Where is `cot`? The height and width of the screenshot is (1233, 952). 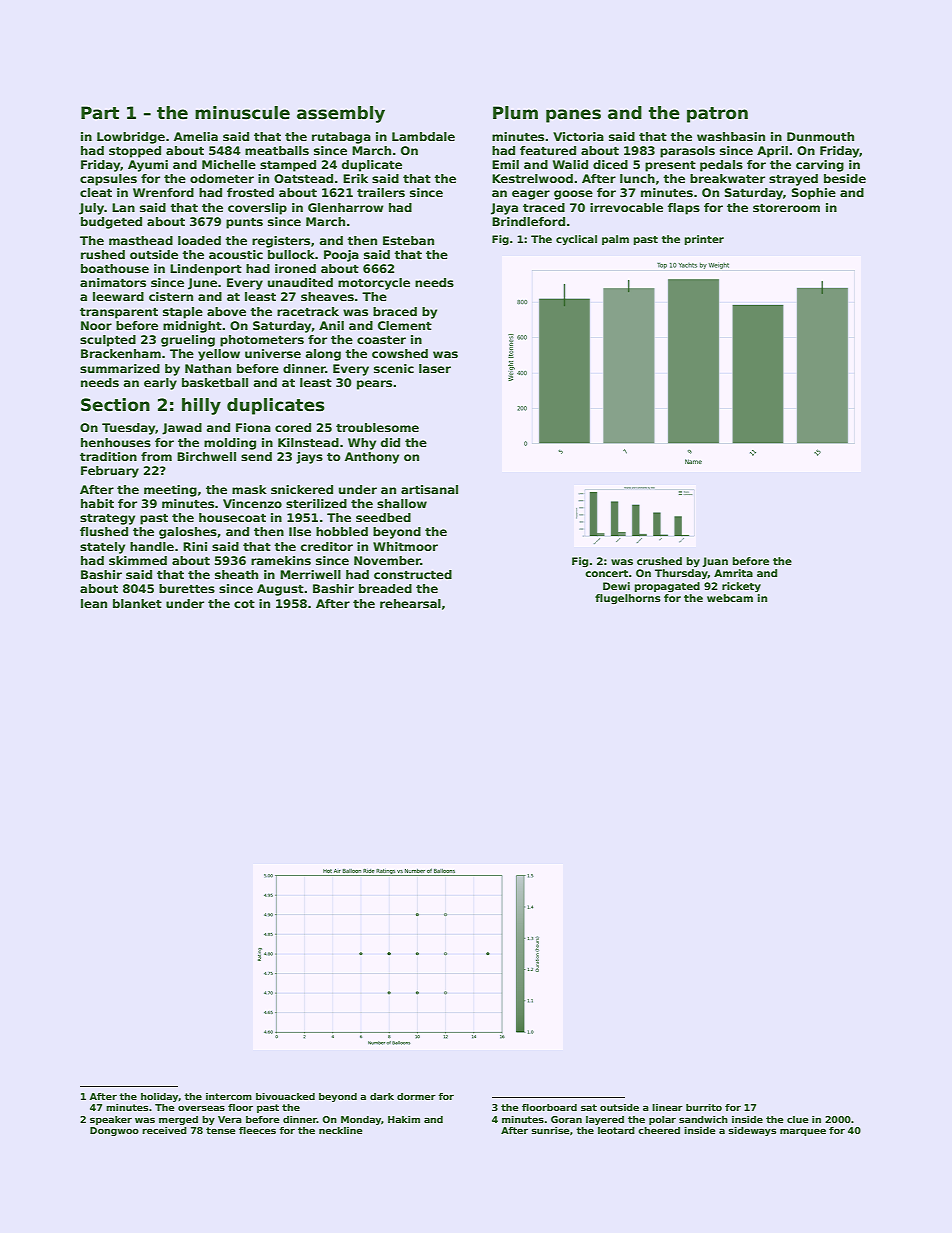
cot is located at coordinates (244, 604).
